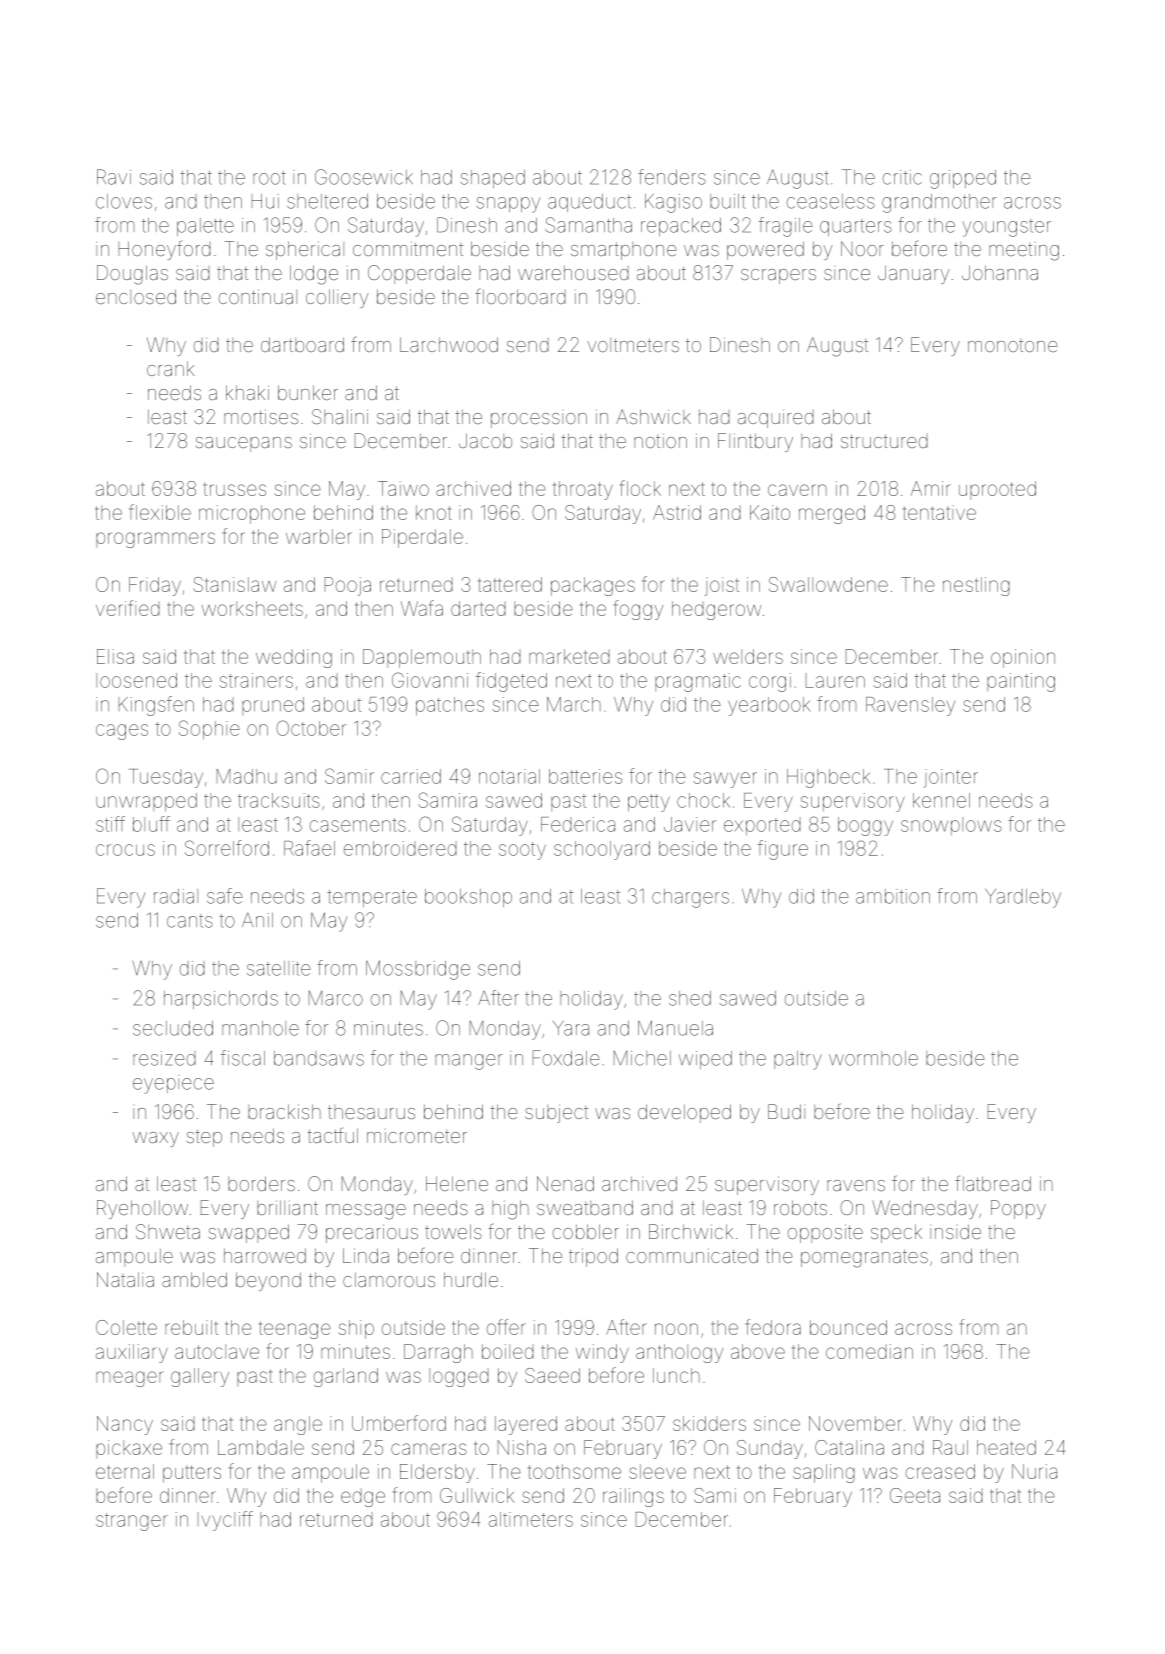 This screenshot has width=1165, height=1654. Describe the element at coordinates (976, 586) in the screenshot. I see `nestling` at that location.
